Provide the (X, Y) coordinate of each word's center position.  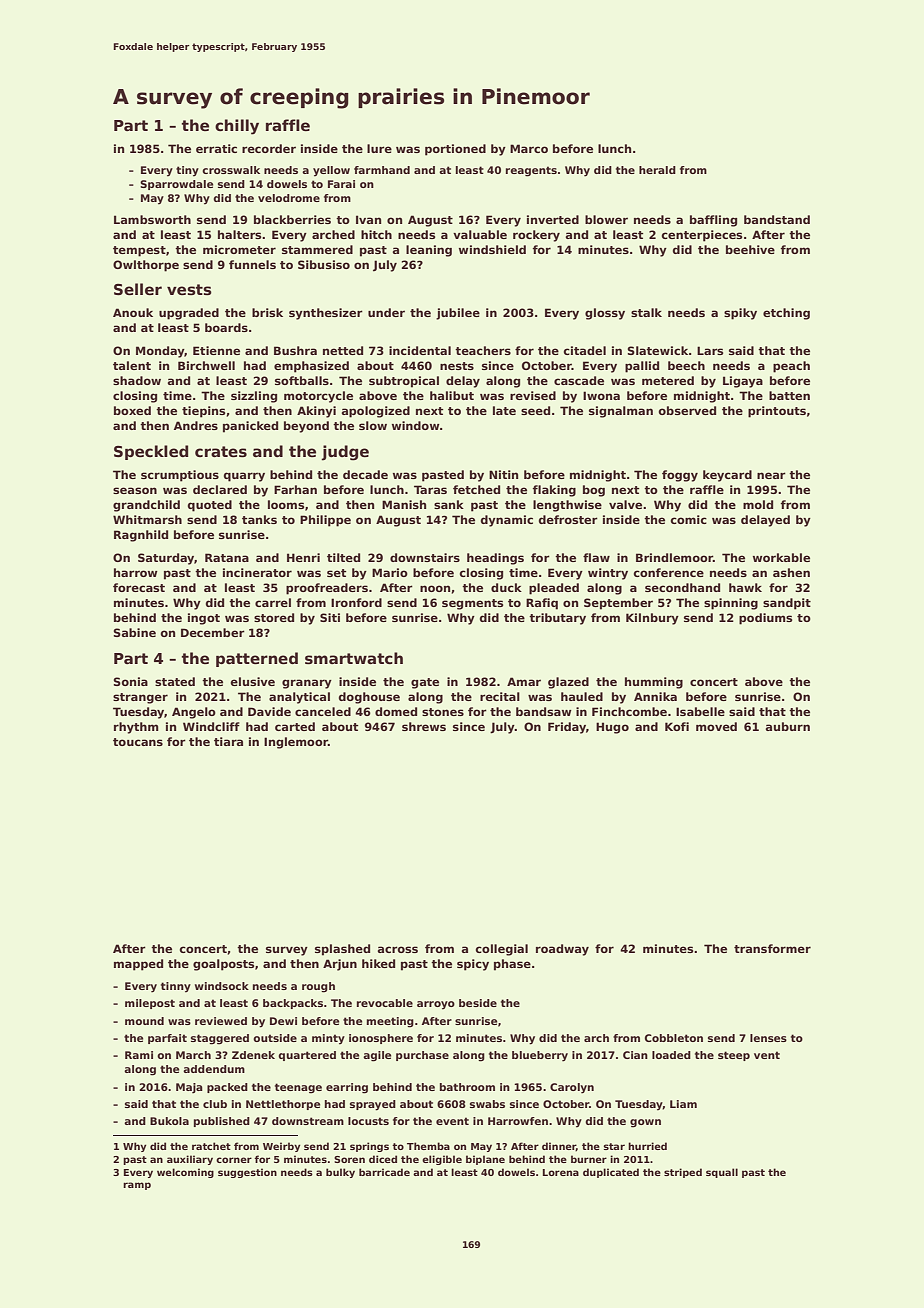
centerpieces (701, 236)
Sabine (135, 632)
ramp (137, 1186)
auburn (788, 726)
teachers (483, 350)
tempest (139, 251)
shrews (424, 726)
